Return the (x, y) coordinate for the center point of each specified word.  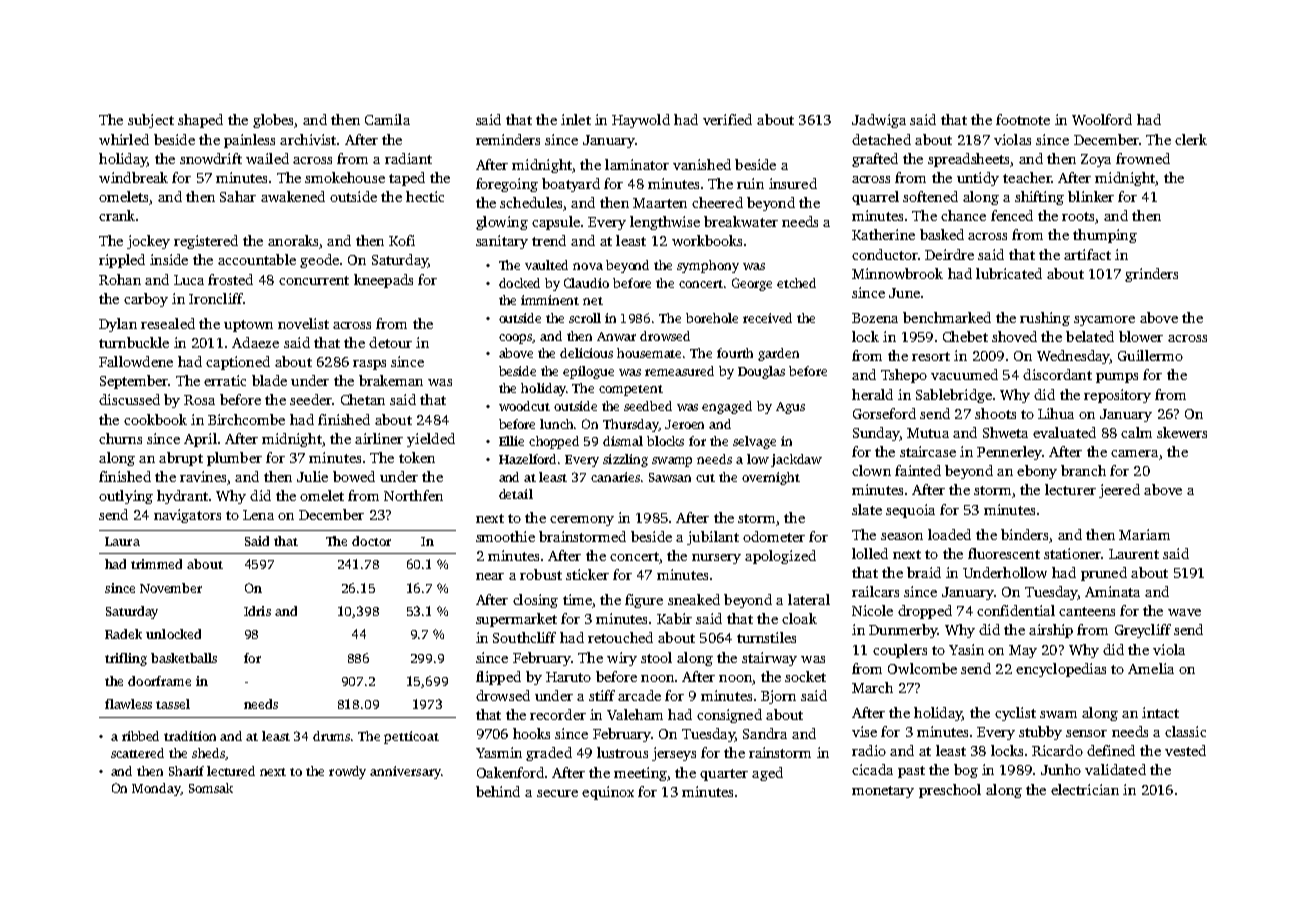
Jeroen (684, 424)
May (1023, 651)
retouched (620, 637)
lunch (556, 424)
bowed (354, 476)
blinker (1091, 196)
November (171, 588)
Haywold (641, 121)
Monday (156, 789)
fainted (918, 470)
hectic (425, 196)
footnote (1023, 119)
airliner (379, 438)
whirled (124, 139)
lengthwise (665, 223)
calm (1136, 432)
